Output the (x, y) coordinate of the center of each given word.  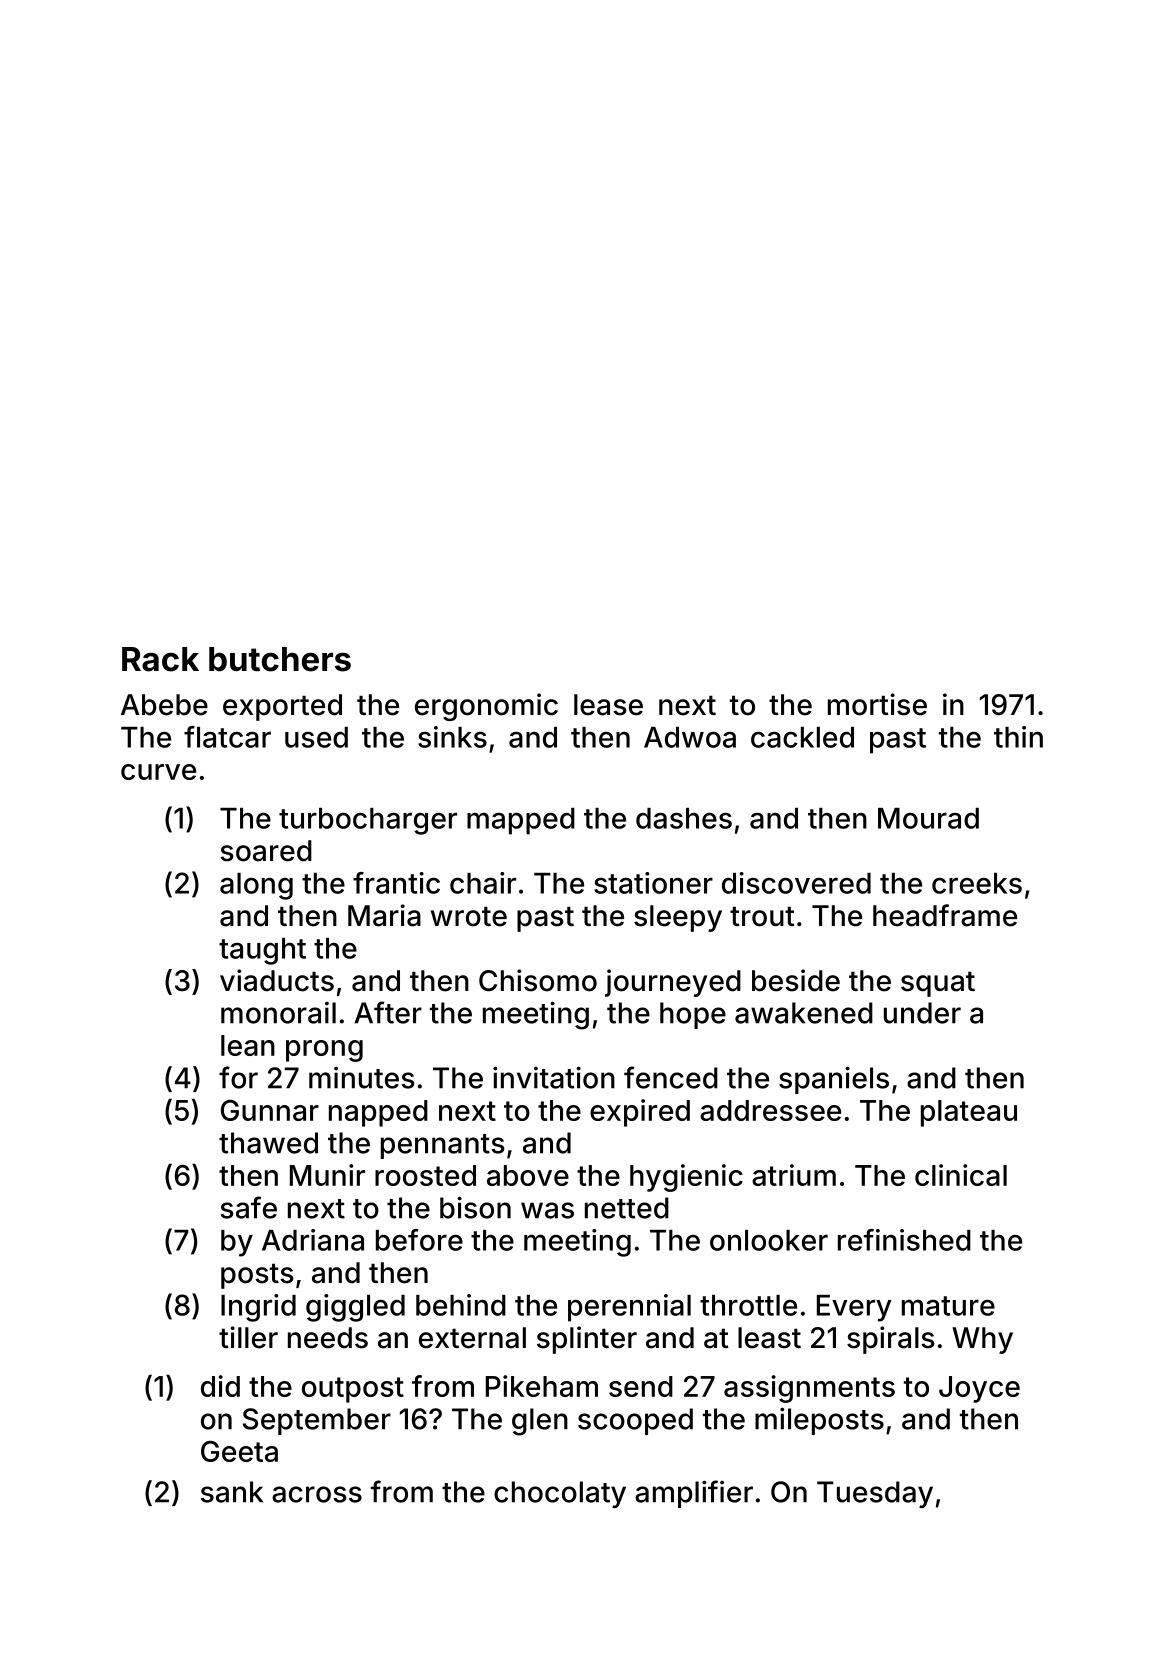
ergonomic (486, 707)
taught (262, 951)
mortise (877, 704)
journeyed (673, 983)
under (922, 1013)
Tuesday (875, 1494)
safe (249, 1207)
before (419, 1240)
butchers (280, 659)
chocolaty (560, 1494)
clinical (961, 1175)
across (317, 1494)
